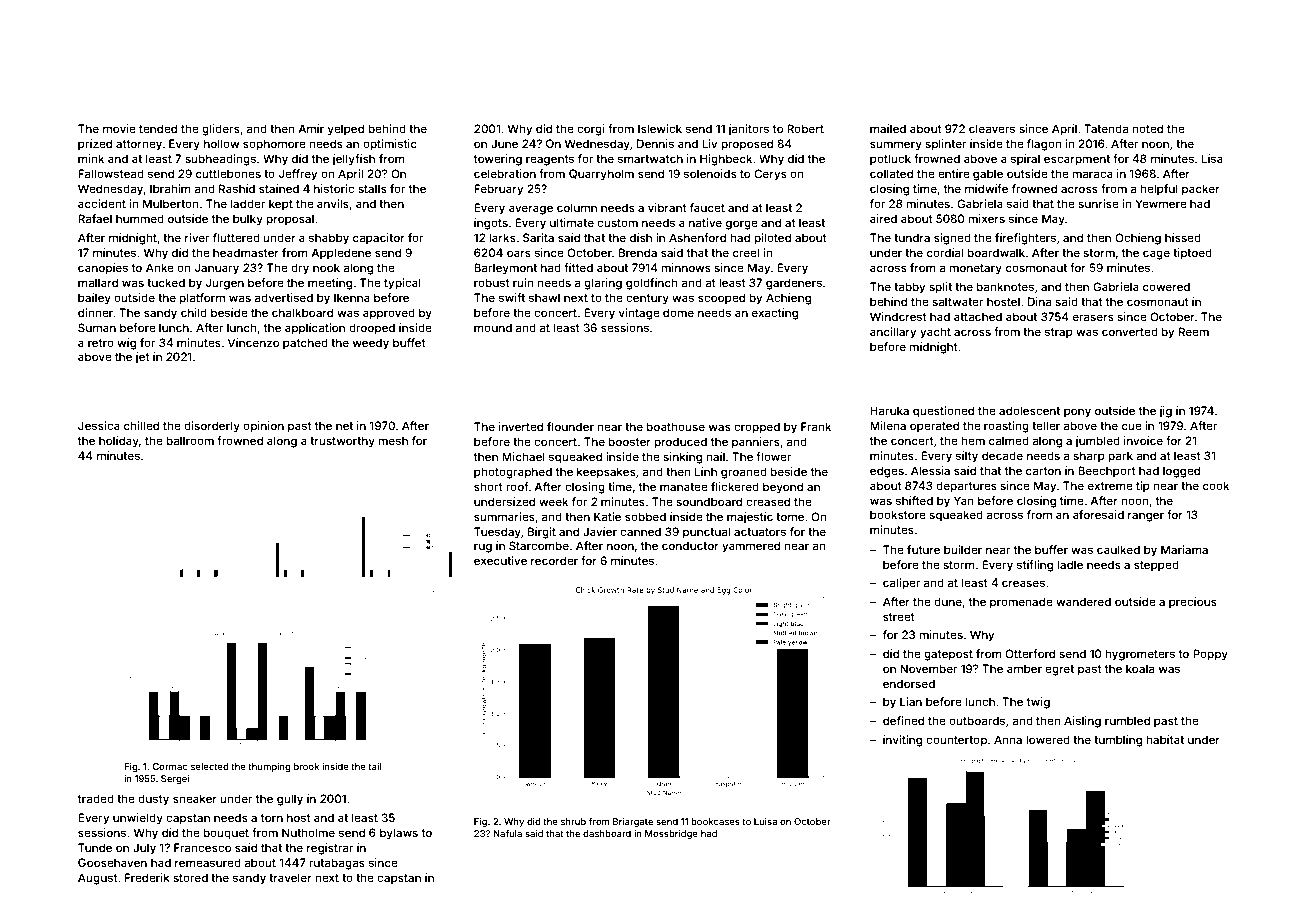 This screenshot has height=924, width=1308. I want to click on mailed, so click(888, 128).
